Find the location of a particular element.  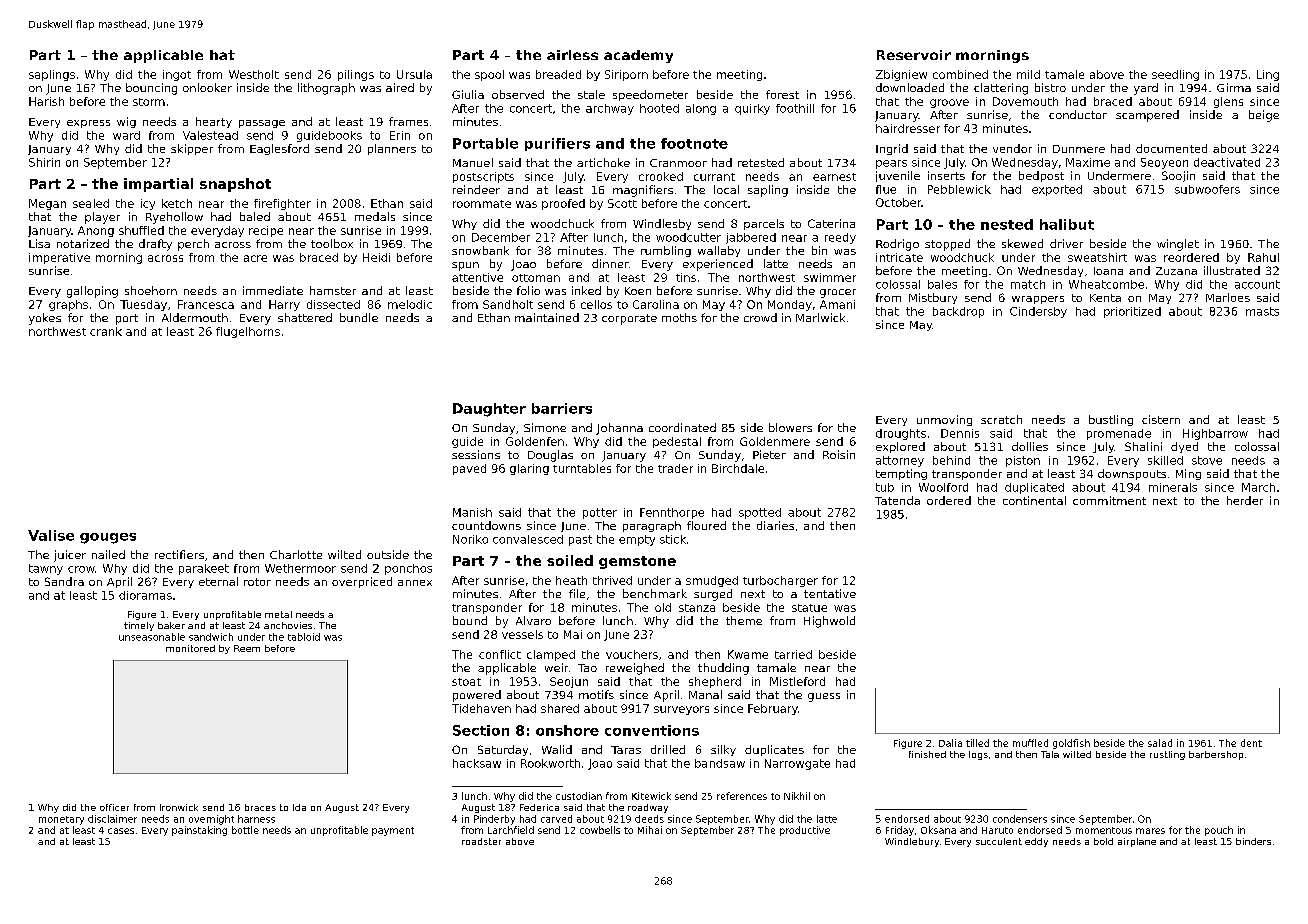

maintained is located at coordinates (547, 317).
